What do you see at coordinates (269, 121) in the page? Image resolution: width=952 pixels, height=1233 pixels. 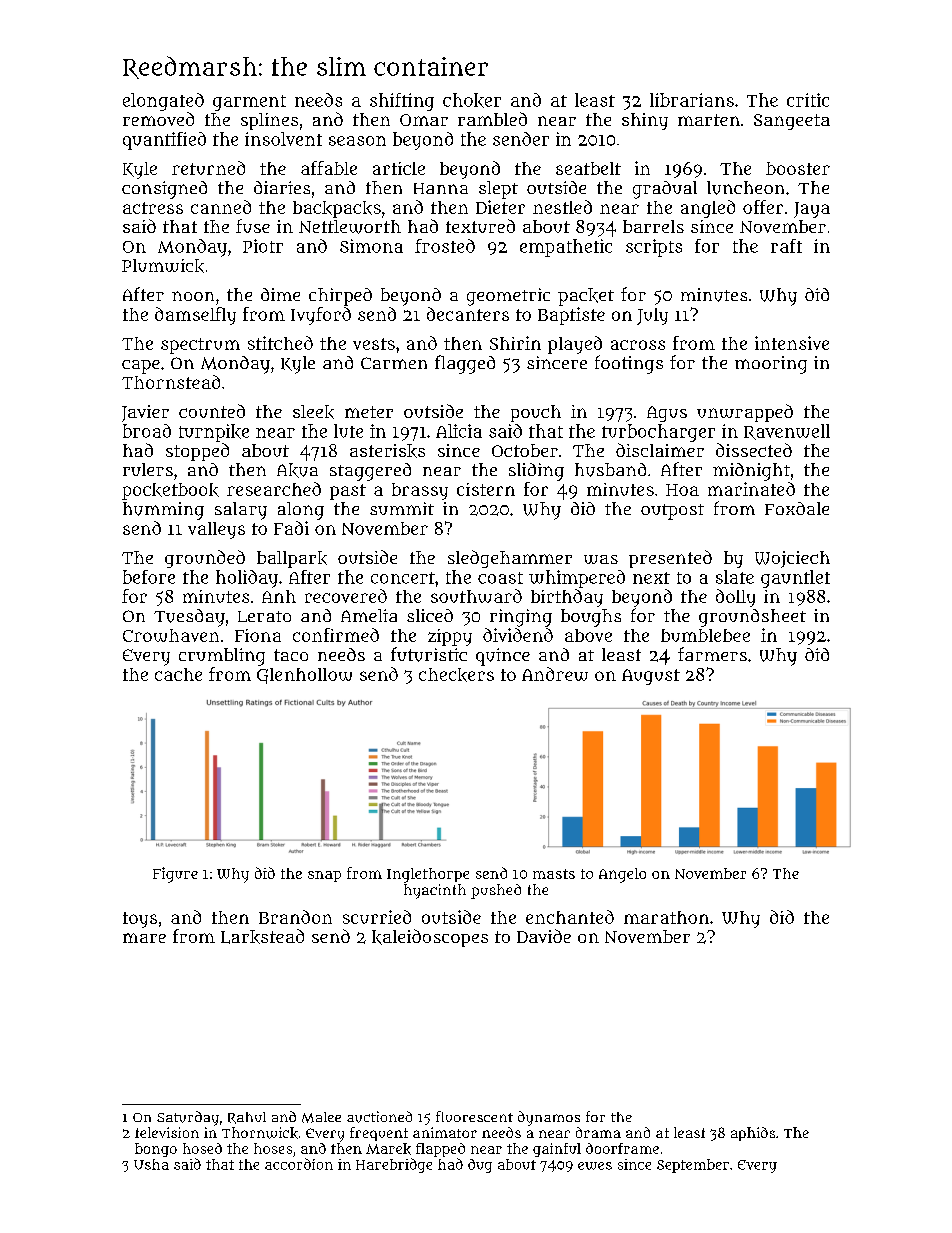 I see `splines` at bounding box center [269, 121].
